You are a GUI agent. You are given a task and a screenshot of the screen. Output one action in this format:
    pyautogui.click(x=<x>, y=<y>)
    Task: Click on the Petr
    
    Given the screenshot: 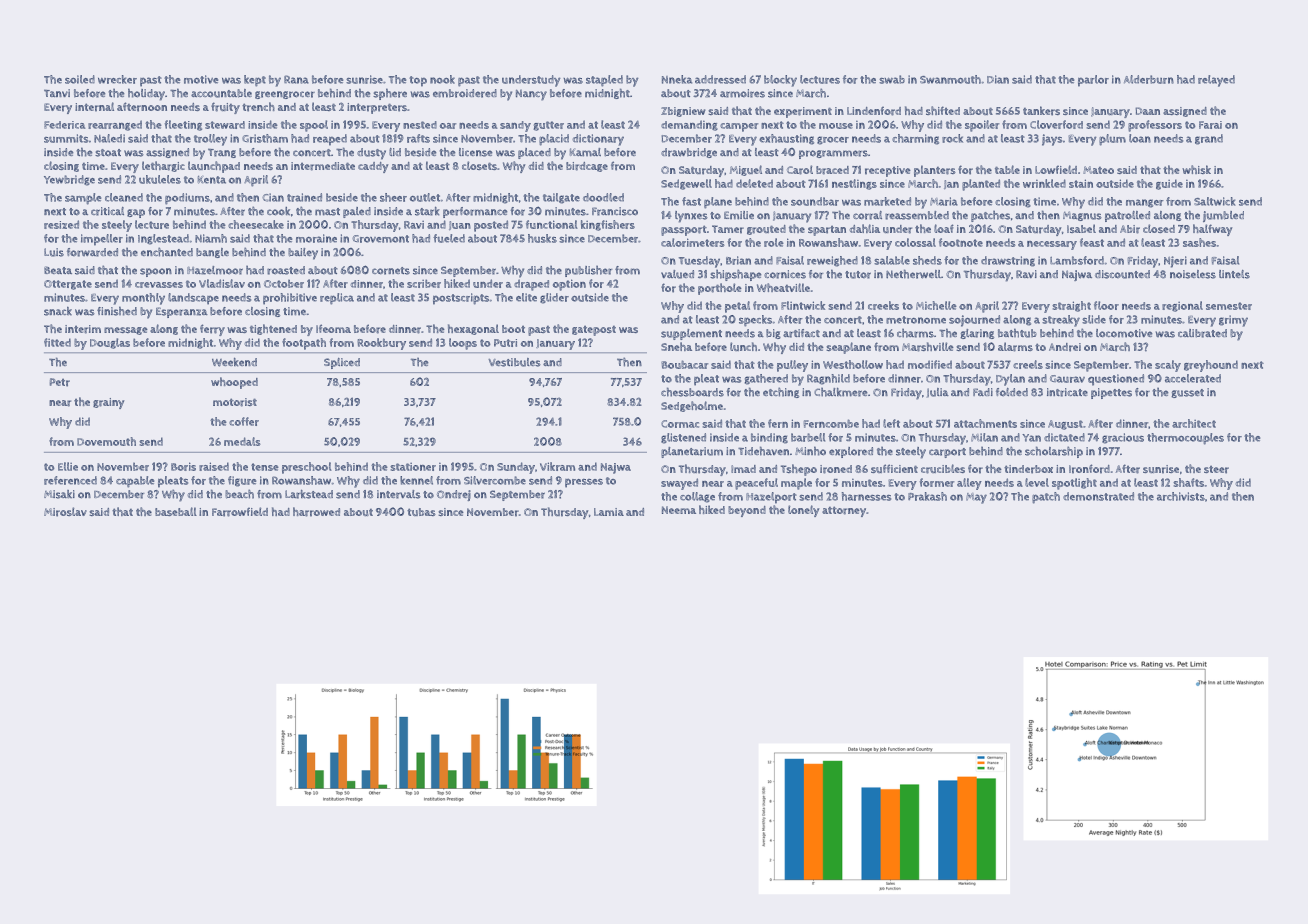 What is the action you would take?
    pyautogui.click(x=60, y=382)
